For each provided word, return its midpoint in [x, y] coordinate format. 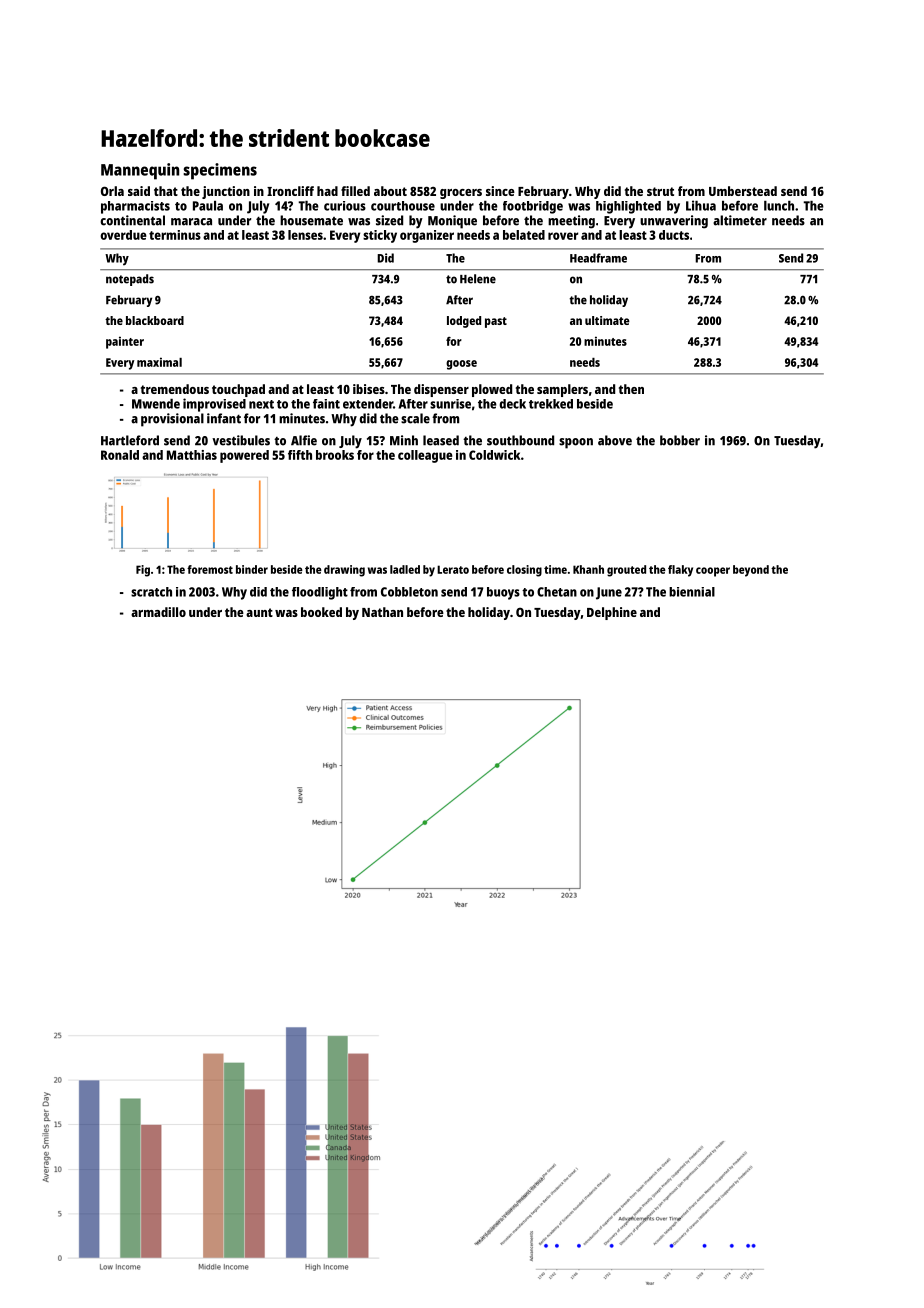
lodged [464, 322]
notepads [130, 280]
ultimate [607, 320]
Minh [404, 440]
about [390, 191]
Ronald [120, 455]
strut [660, 191]
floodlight [320, 593]
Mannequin [140, 171]
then [631, 389]
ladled [405, 569]
